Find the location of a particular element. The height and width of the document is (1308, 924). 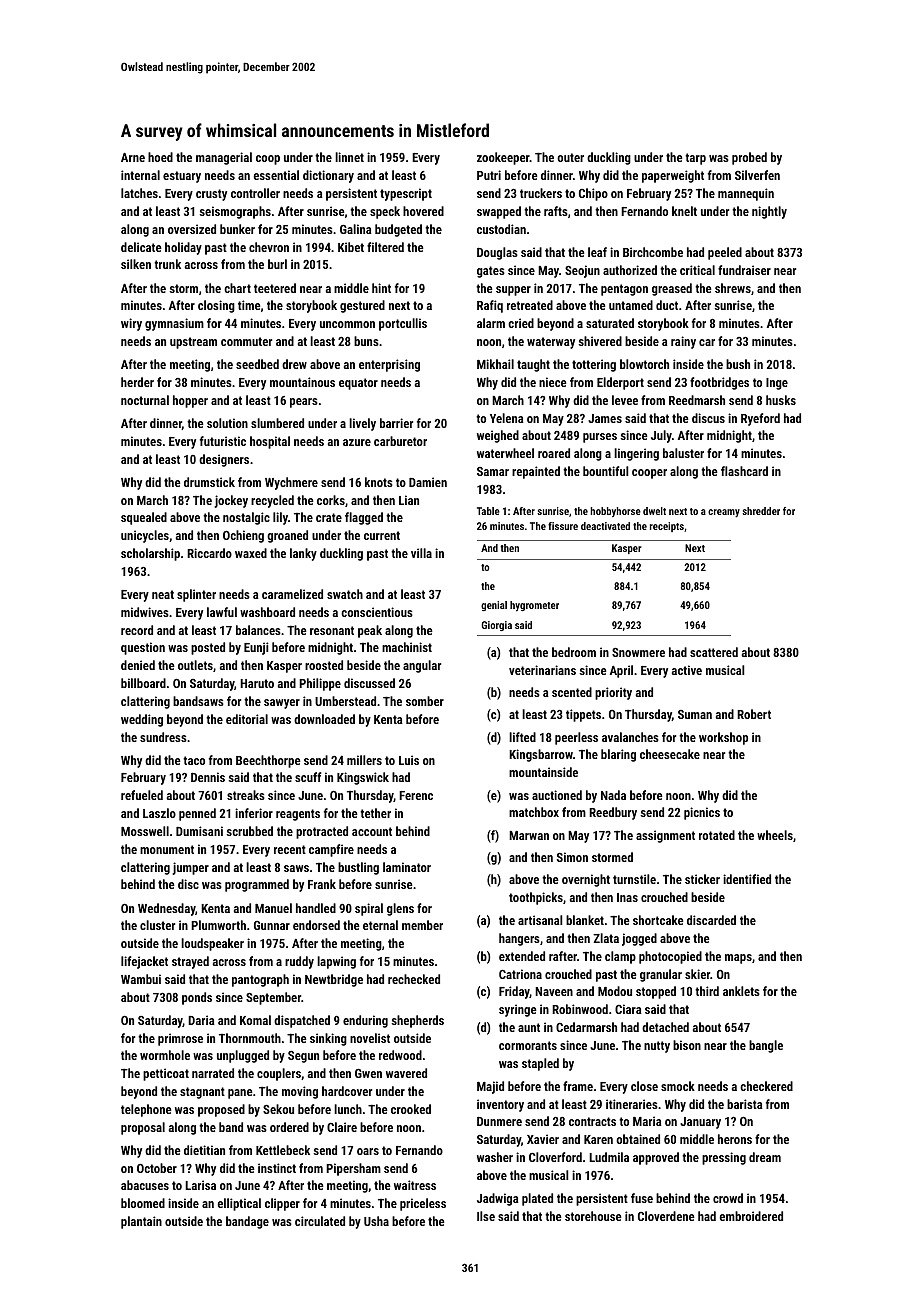

veterinarians is located at coordinates (542, 670).
